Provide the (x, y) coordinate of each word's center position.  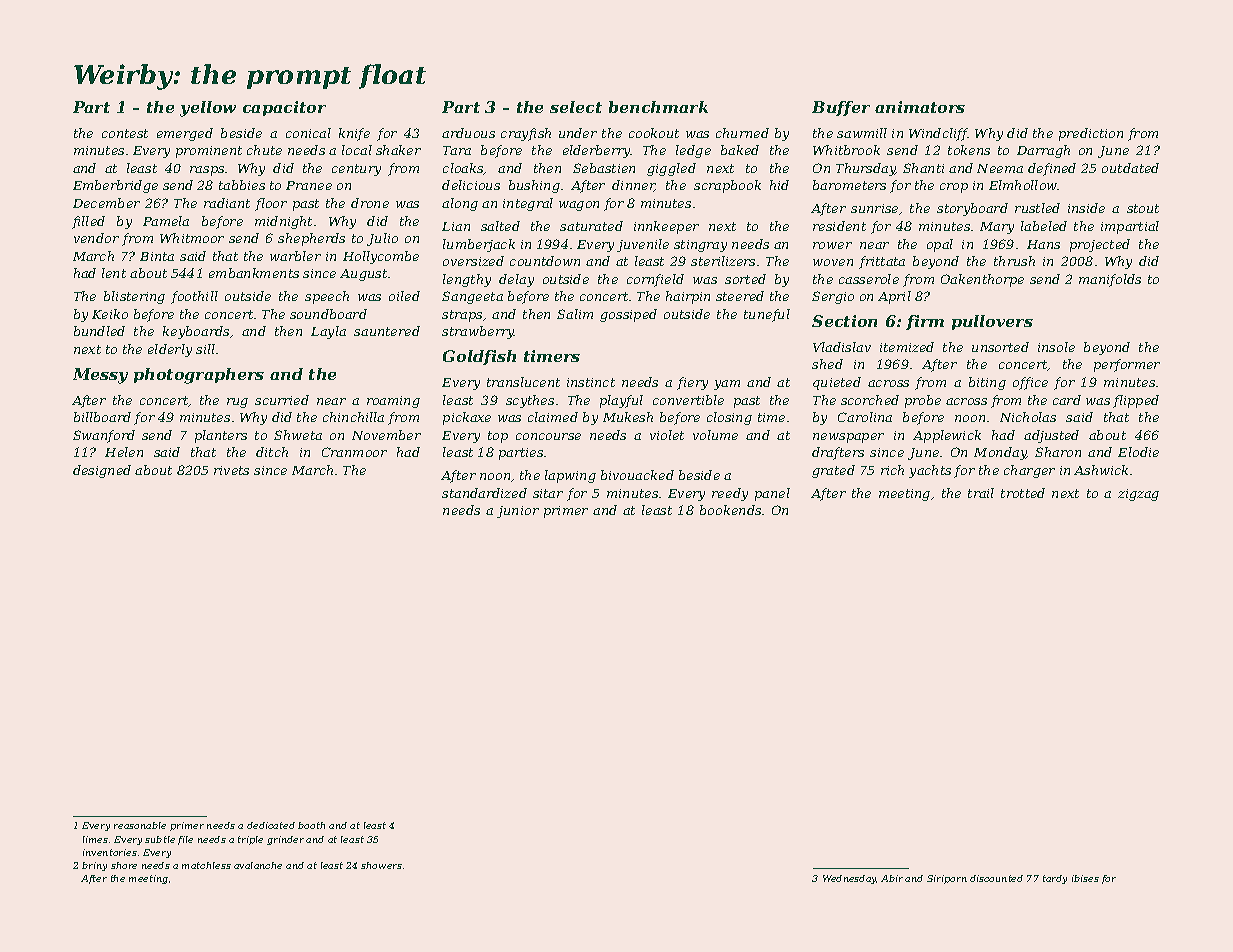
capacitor (284, 108)
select (576, 107)
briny (94, 866)
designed (102, 471)
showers (381, 865)
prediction (1091, 134)
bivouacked (637, 475)
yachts (930, 471)
